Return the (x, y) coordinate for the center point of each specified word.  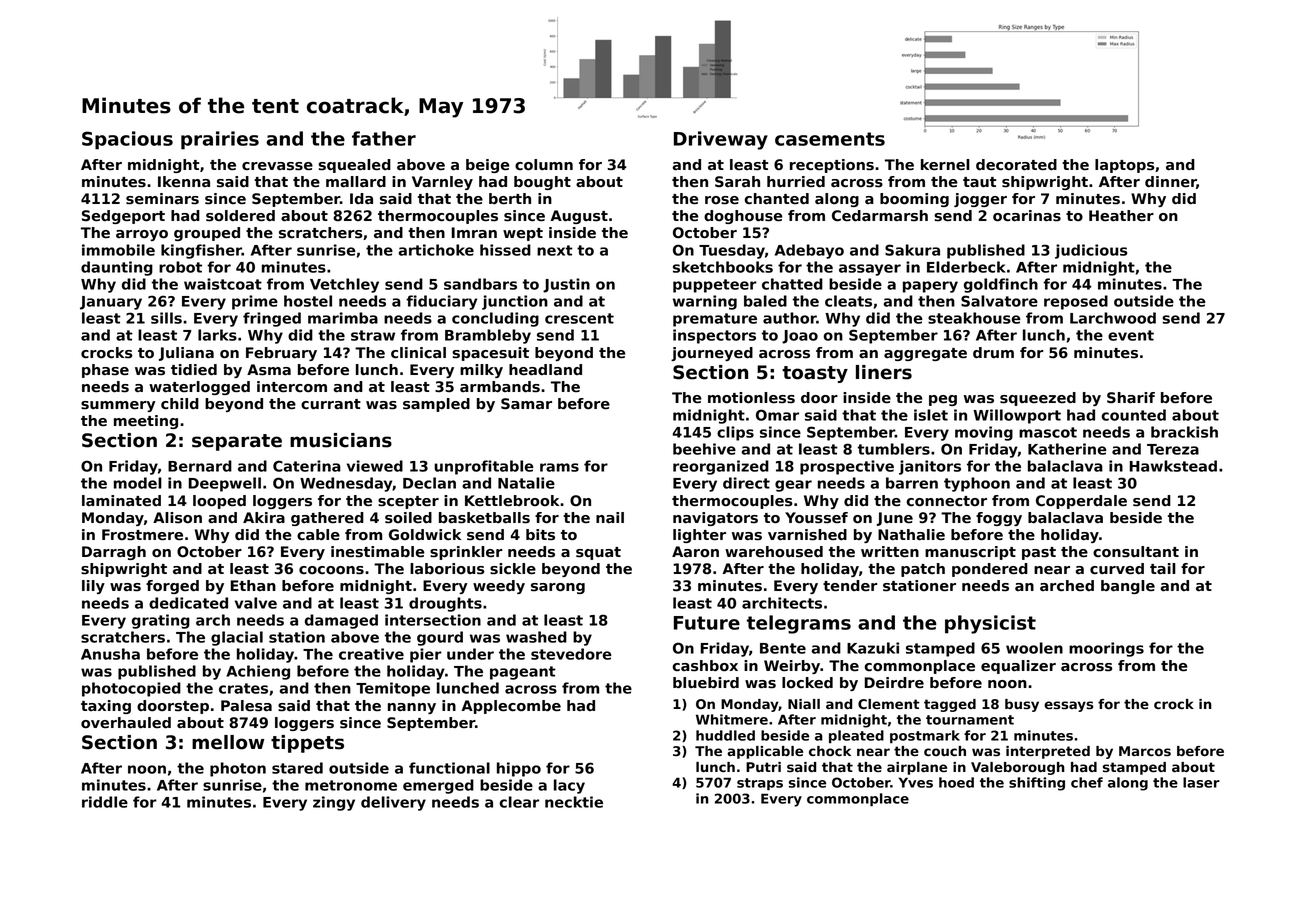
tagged (950, 705)
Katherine (1067, 449)
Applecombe (511, 707)
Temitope (393, 689)
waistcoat (223, 284)
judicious (1091, 251)
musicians (341, 440)
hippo (519, 769)
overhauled (126, 723)
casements (830, 139)
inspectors (714, 336)
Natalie (526, 483)
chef (1087, 782)
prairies (220, 140)
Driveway (721, 140)
